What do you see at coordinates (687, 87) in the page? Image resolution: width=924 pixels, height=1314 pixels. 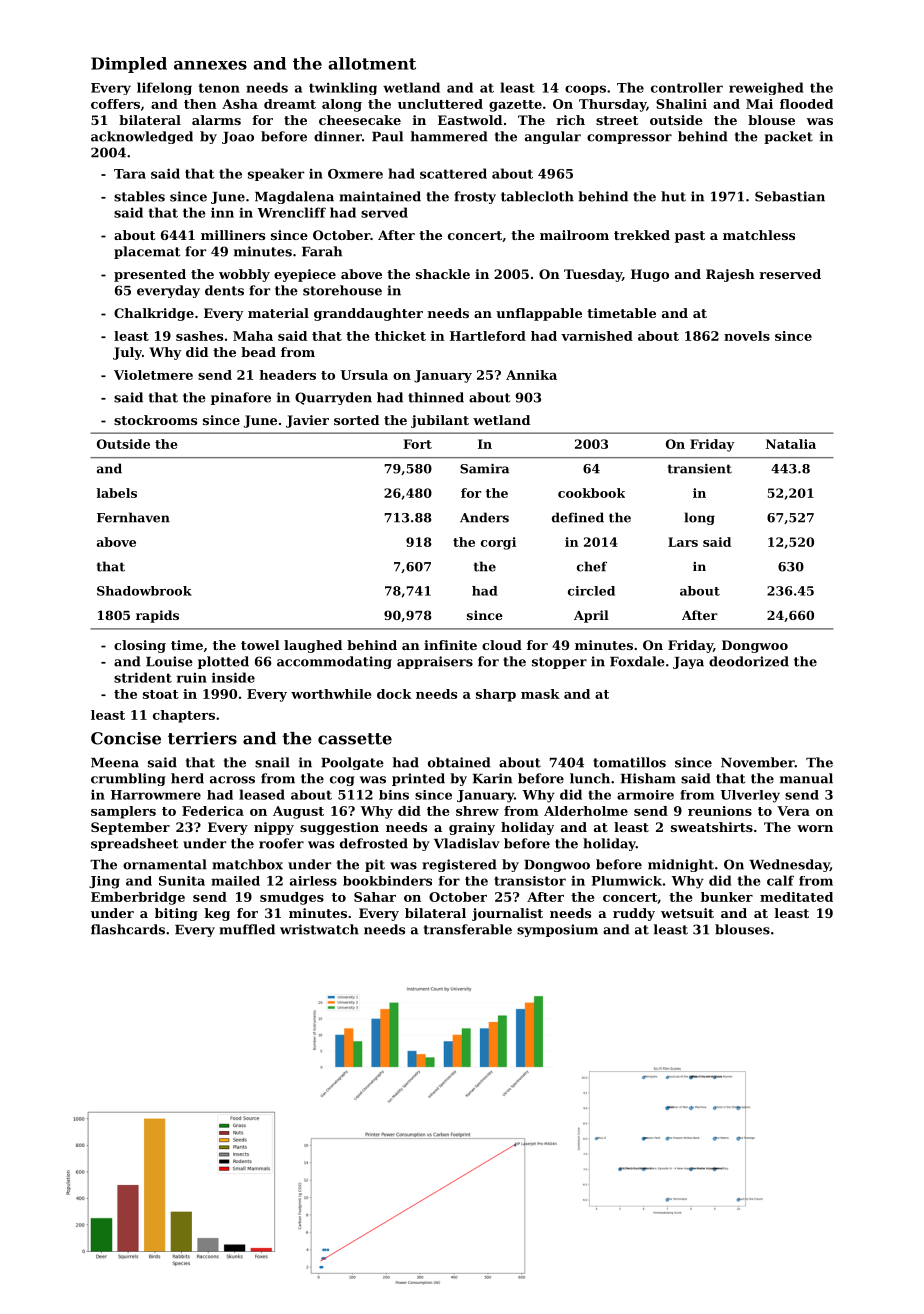 I see `controller` at bounding box center [687, 87].
